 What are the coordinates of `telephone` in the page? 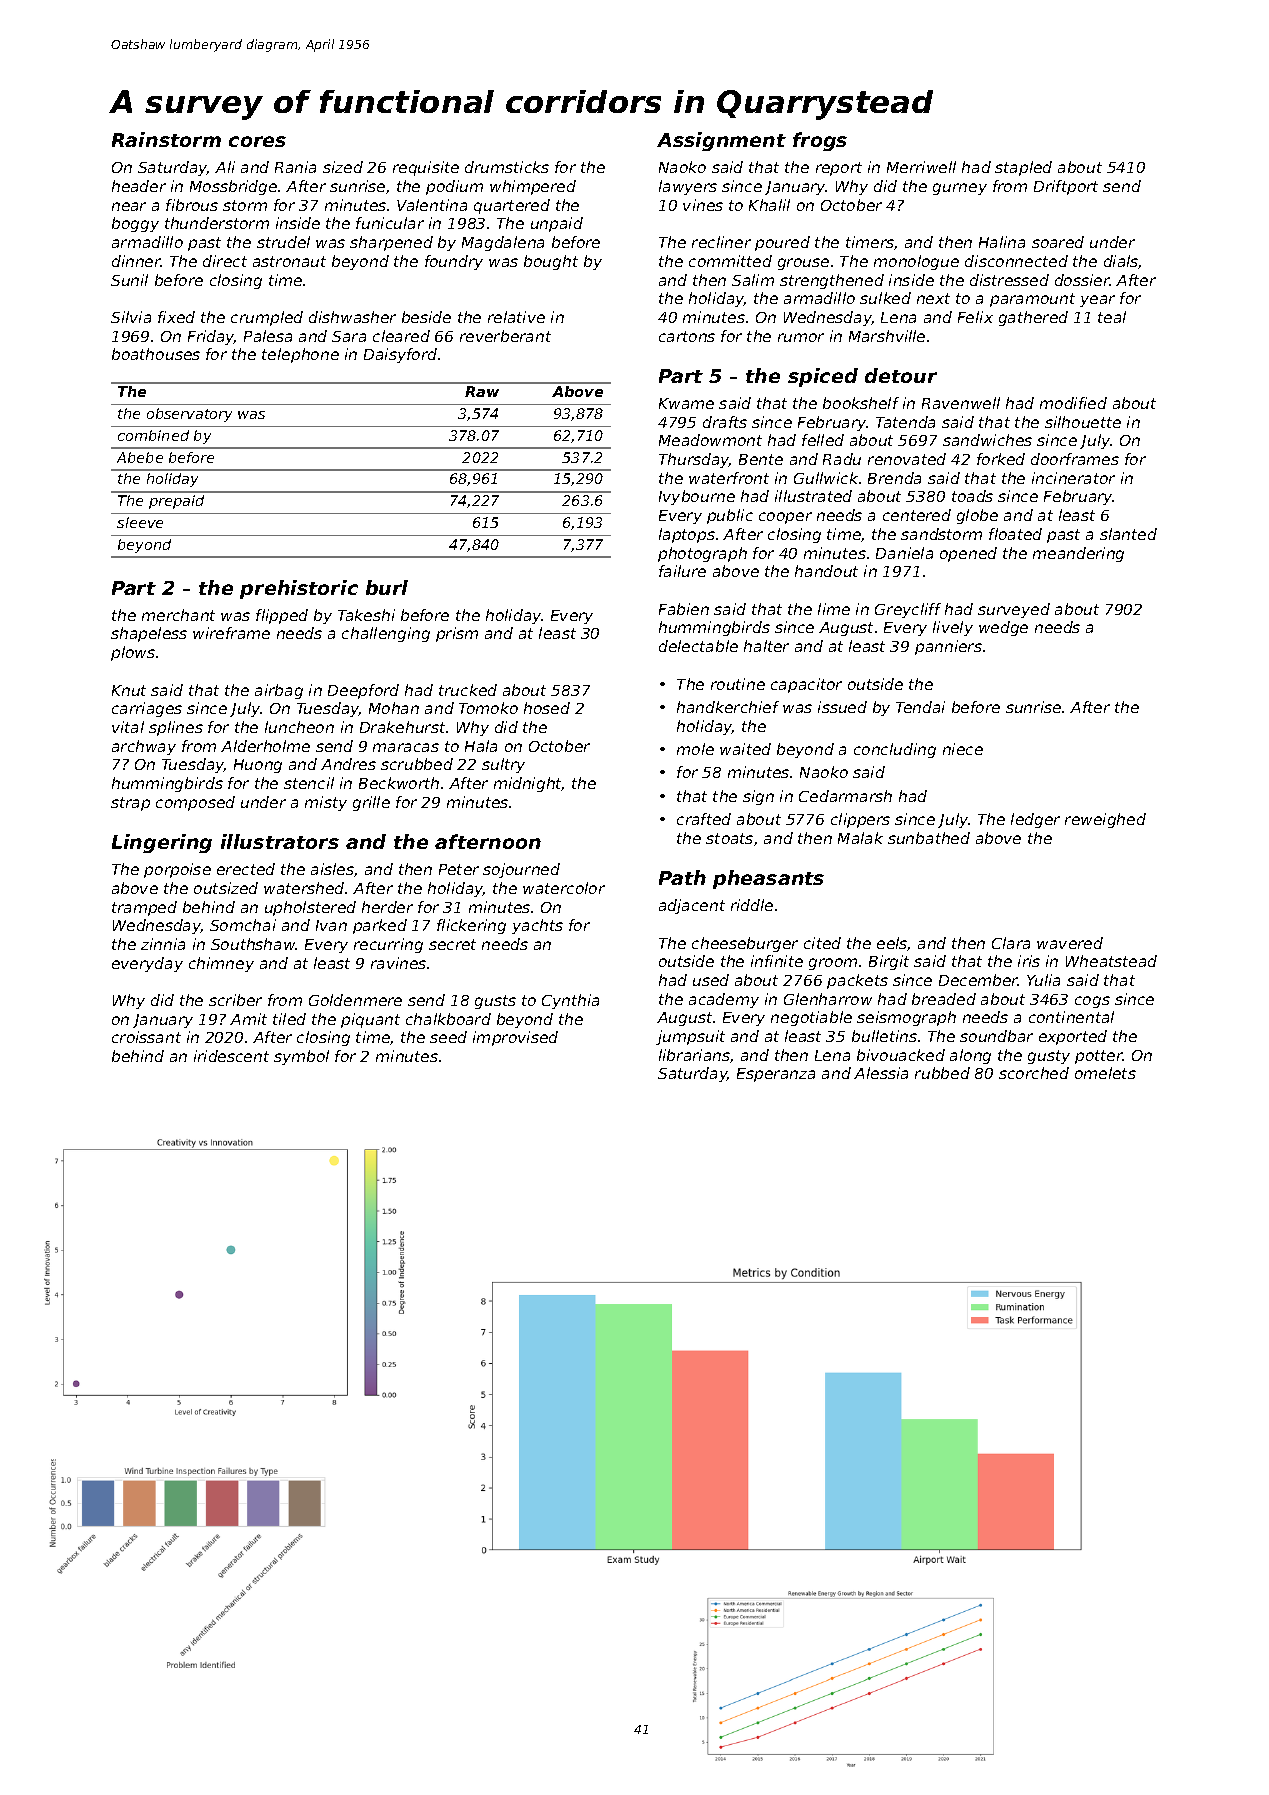 It's located at (300, 355).
